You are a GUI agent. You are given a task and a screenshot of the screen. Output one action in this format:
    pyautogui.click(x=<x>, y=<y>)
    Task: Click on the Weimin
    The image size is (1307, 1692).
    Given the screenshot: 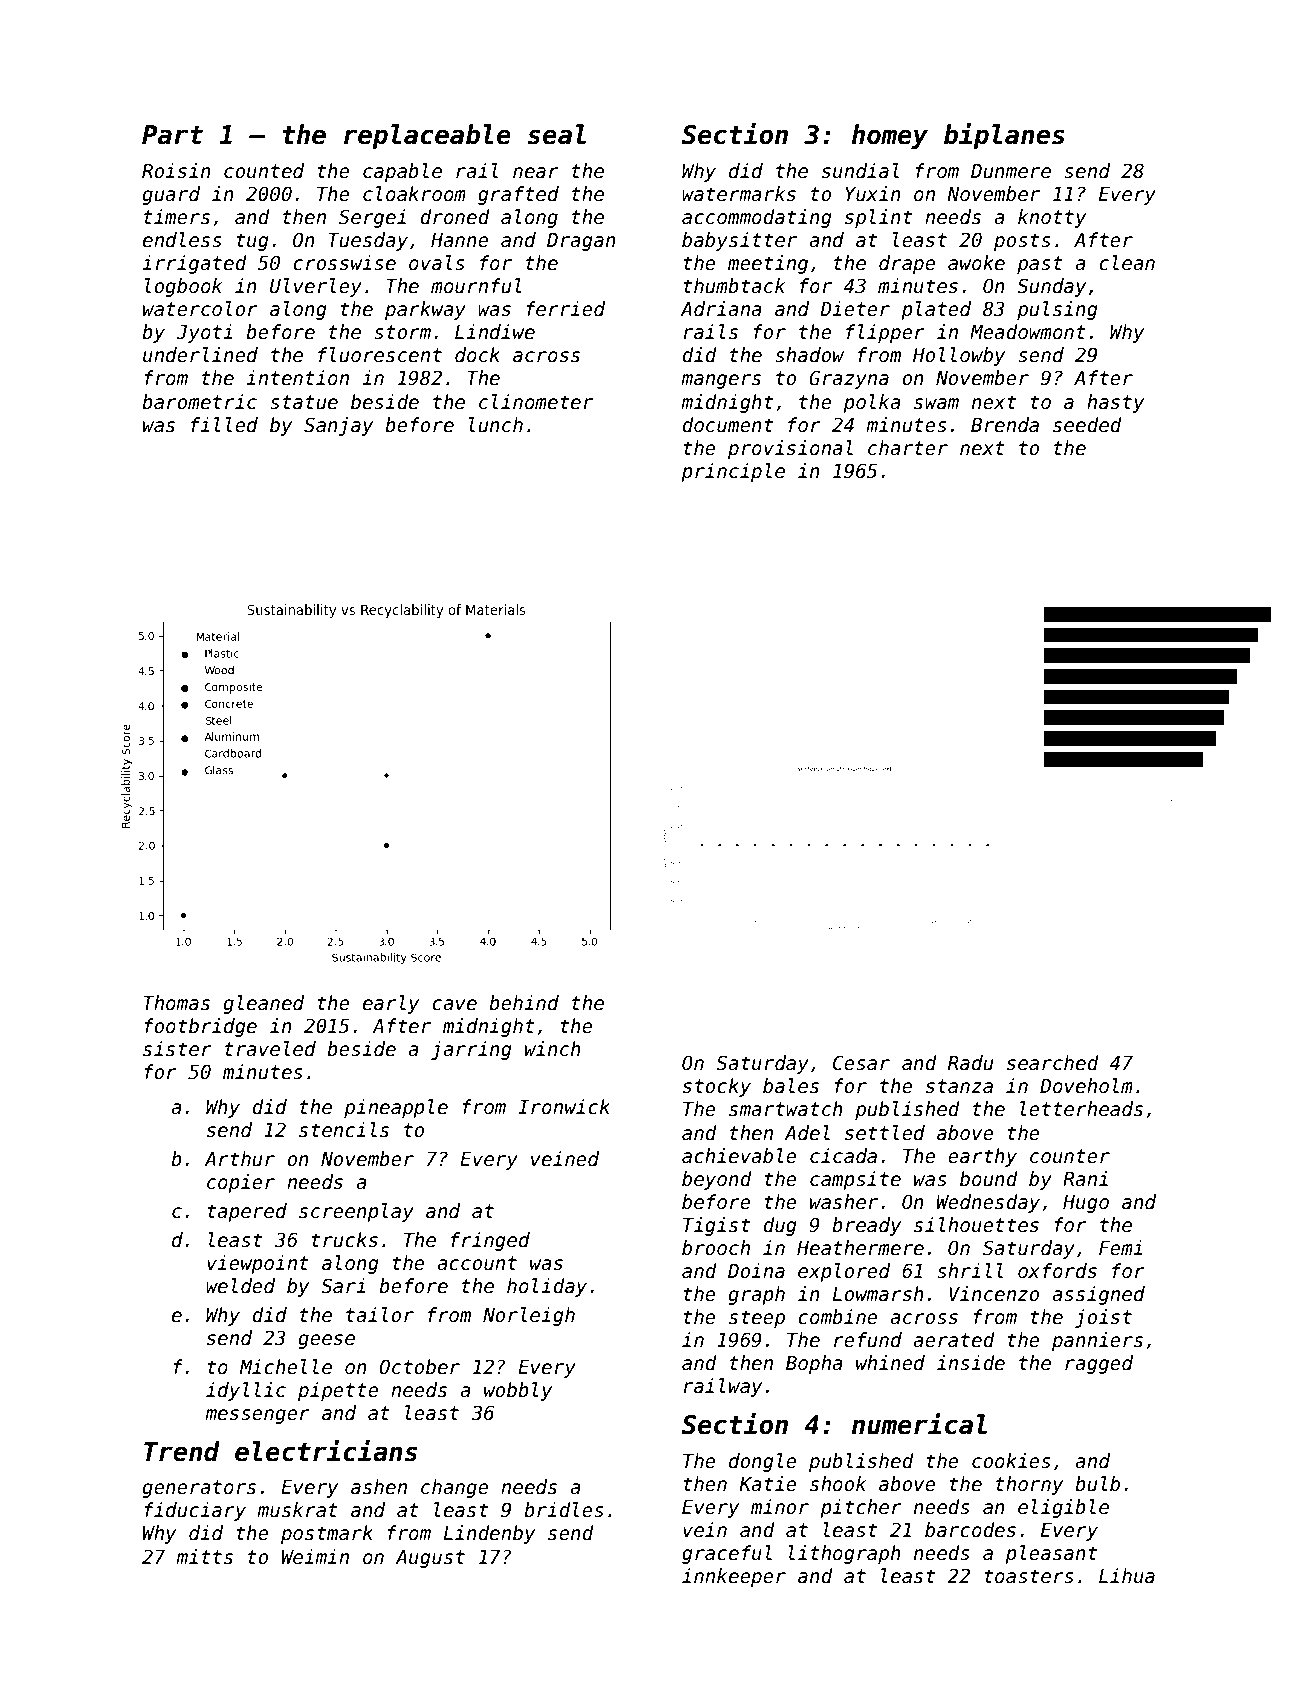 What is the action you would take?
    pyautogui.click(x=315, y=1557)
